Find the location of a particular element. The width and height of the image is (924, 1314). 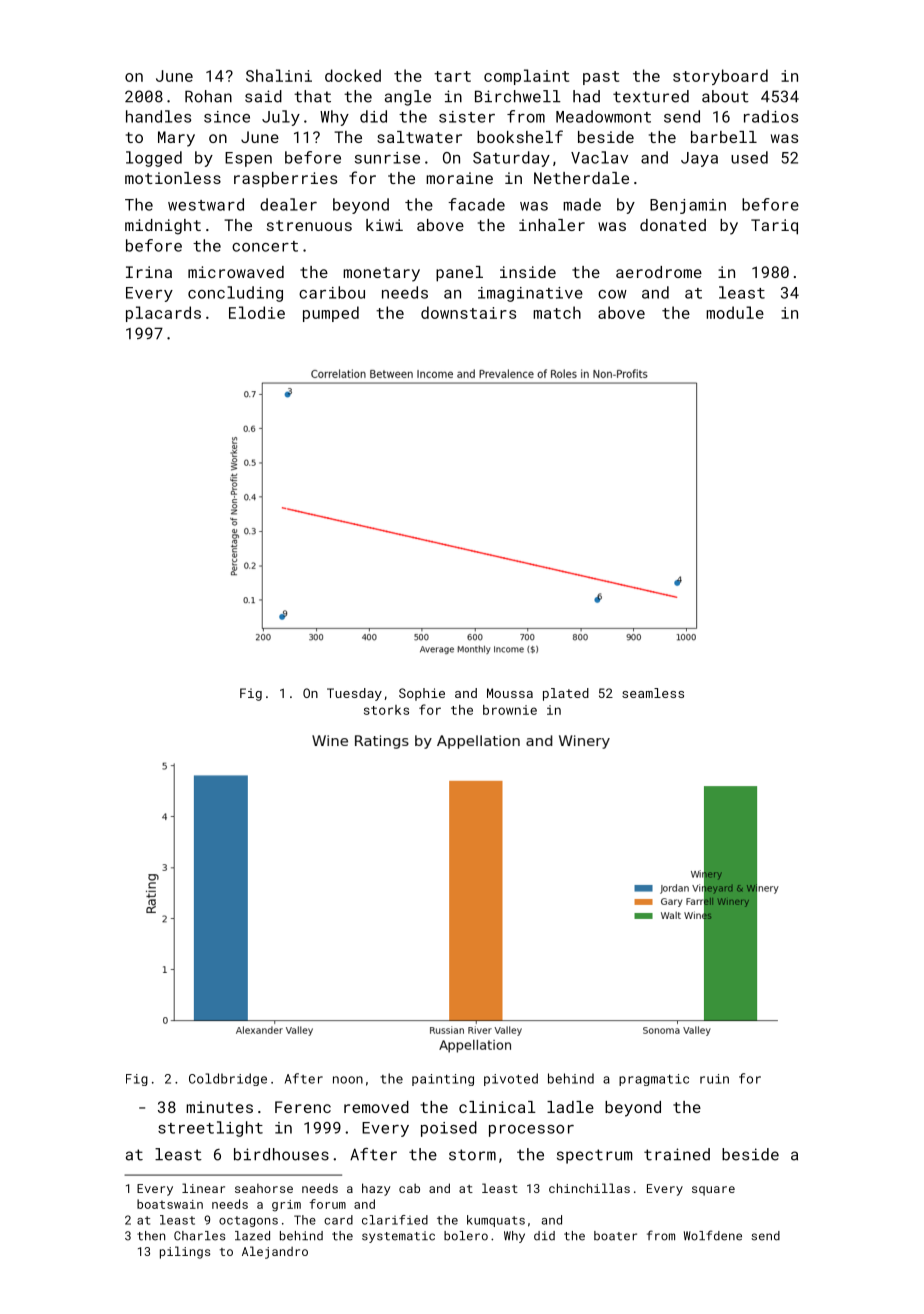

systematic is located at coordinates (398, 1237).
